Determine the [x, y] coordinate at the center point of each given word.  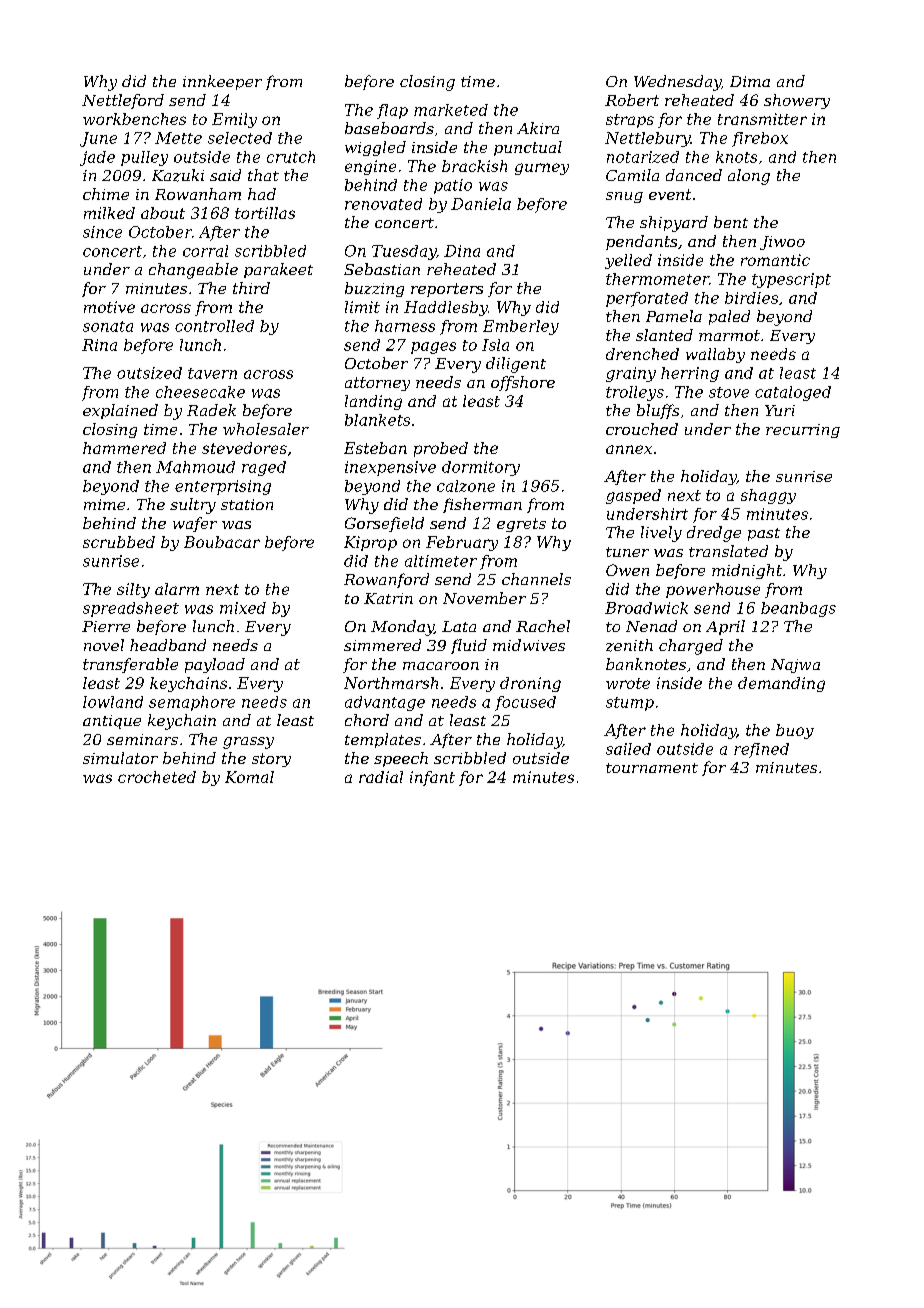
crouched [642, 429]
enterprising [223, 487]
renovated [383, 204]
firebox [760, 139]
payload [215, 665]
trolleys [635, 393]
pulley [144, 158]
